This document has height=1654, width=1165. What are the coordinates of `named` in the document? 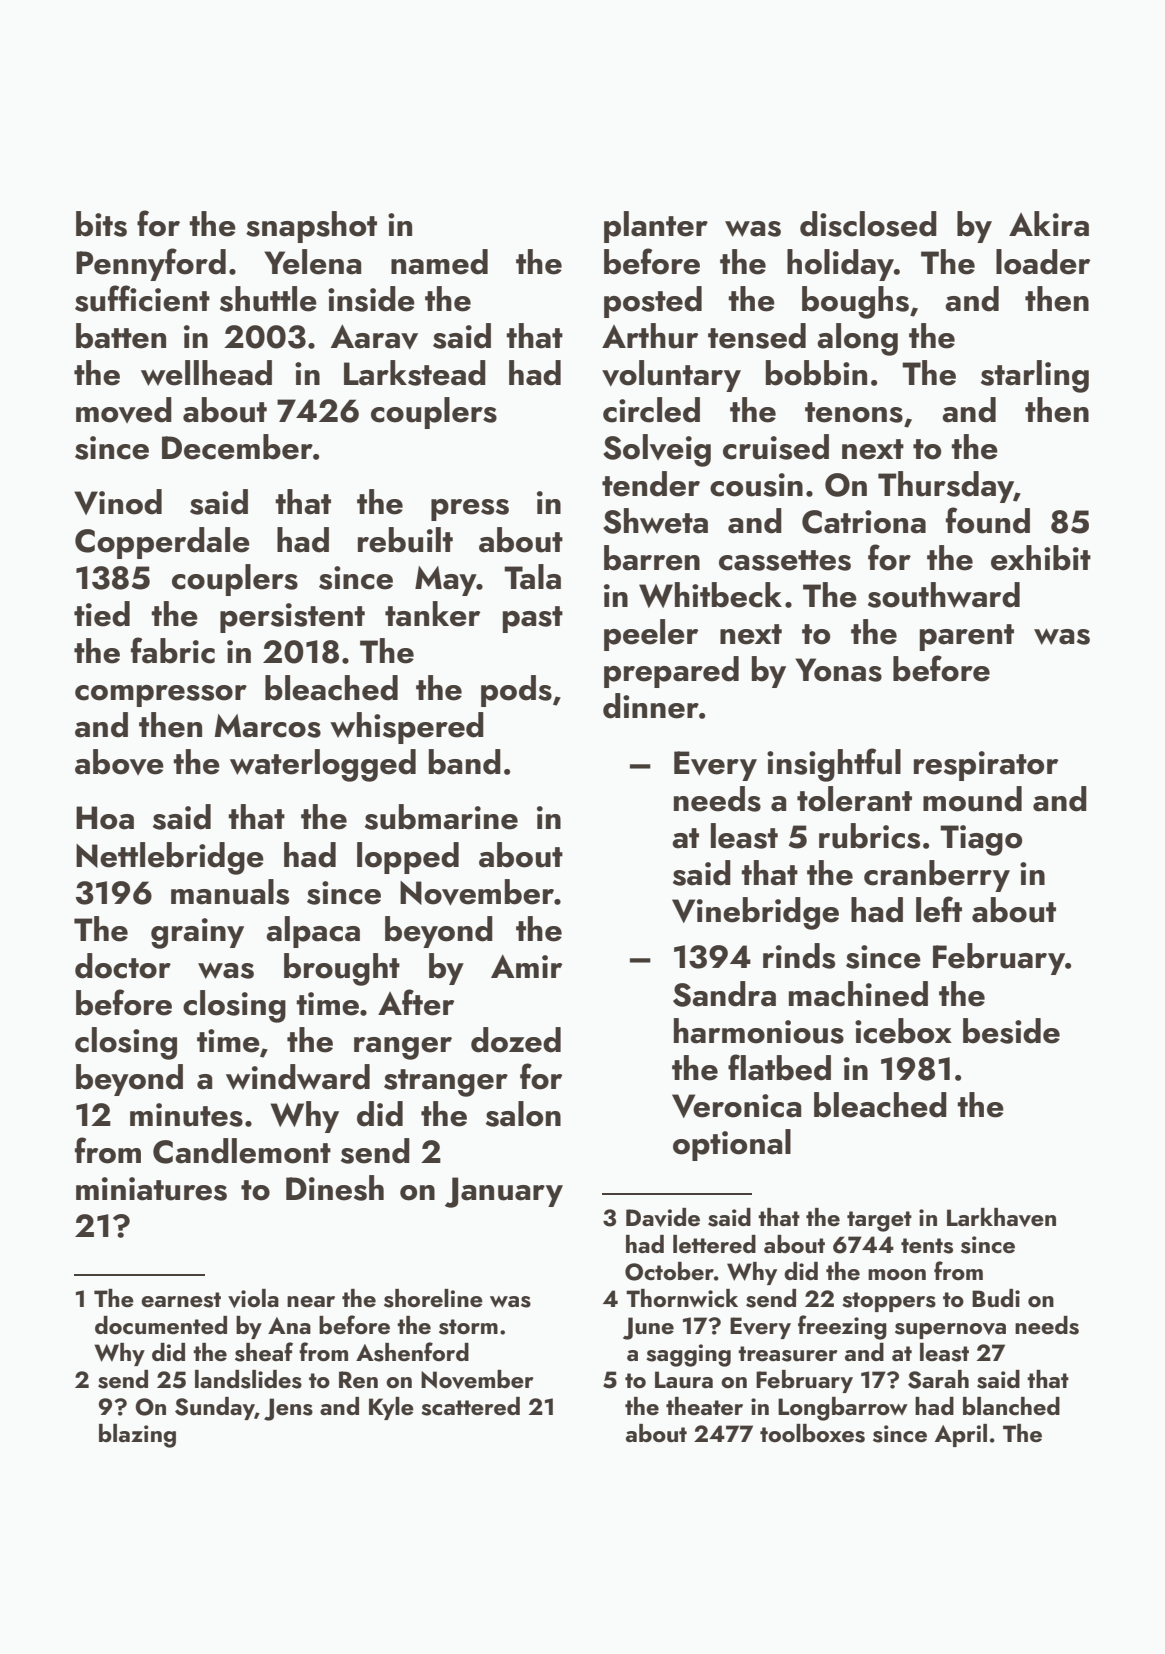 It's located at (439, 262).
